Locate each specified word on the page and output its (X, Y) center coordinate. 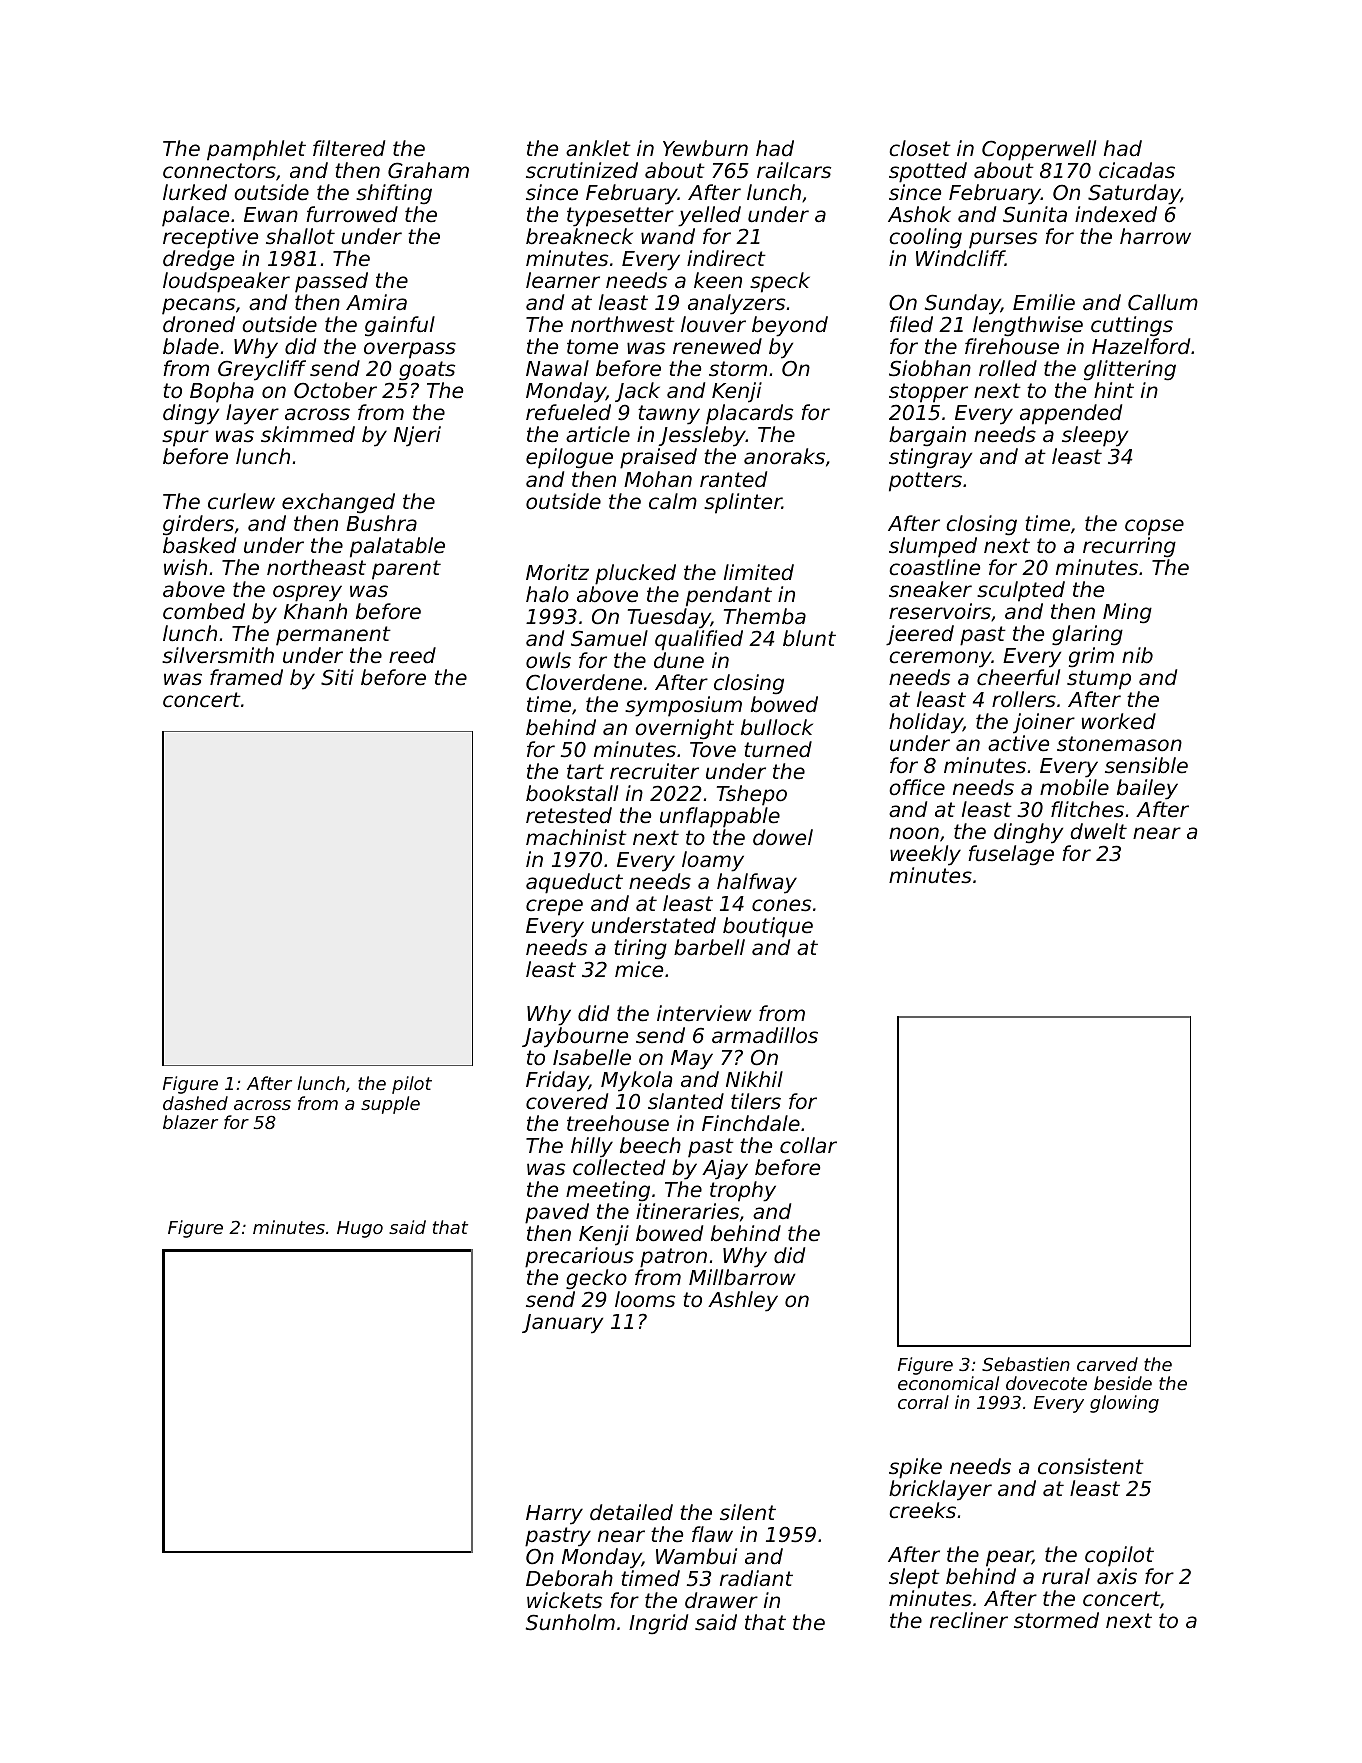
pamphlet (256, 150)
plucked (635, 574)
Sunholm (570, 1622)
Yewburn (705, 148)
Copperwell (1039, 150)
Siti (337, 677)
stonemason (1119, 744)
